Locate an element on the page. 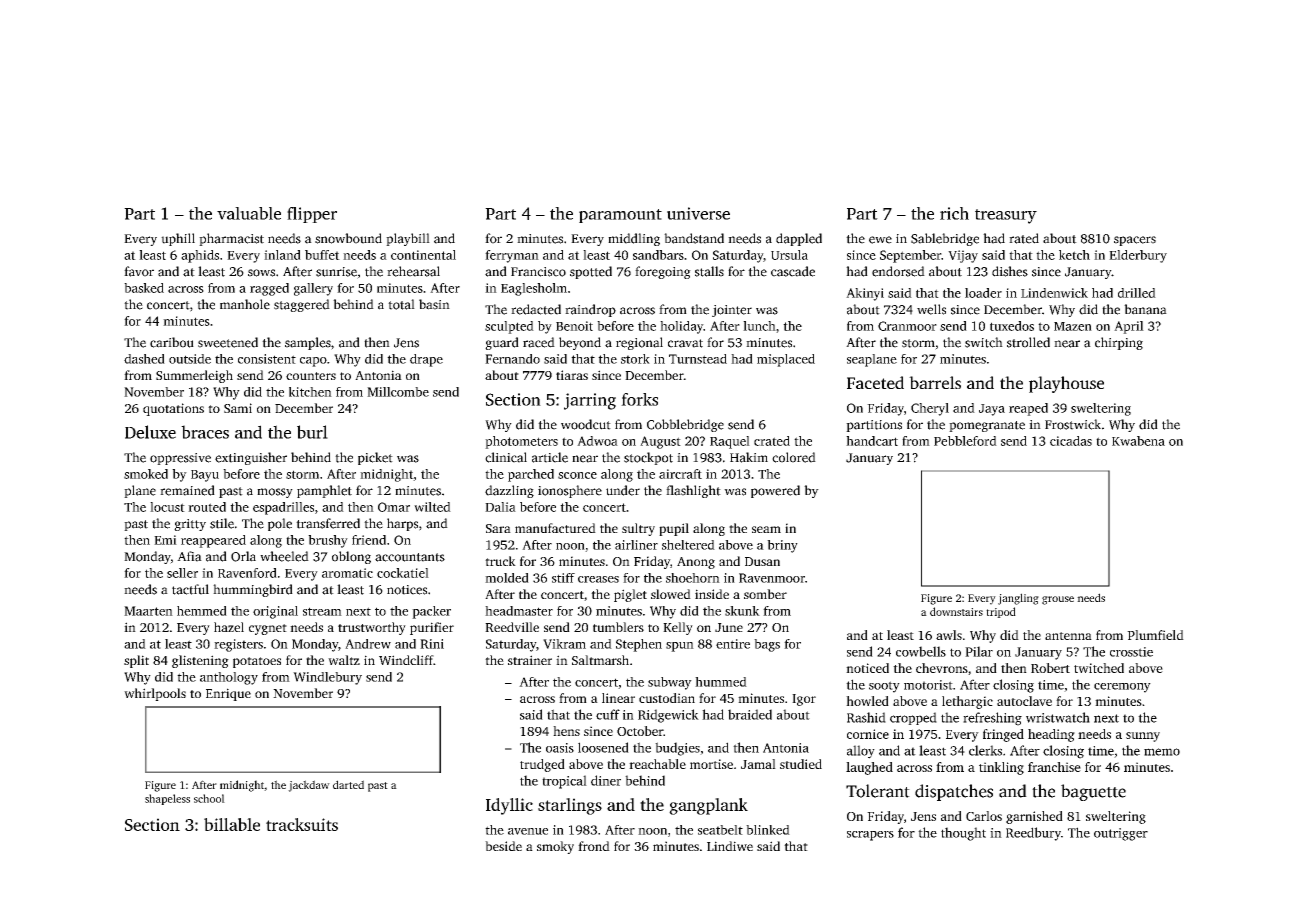  outrigger is located at coordinates (1121, 834).
